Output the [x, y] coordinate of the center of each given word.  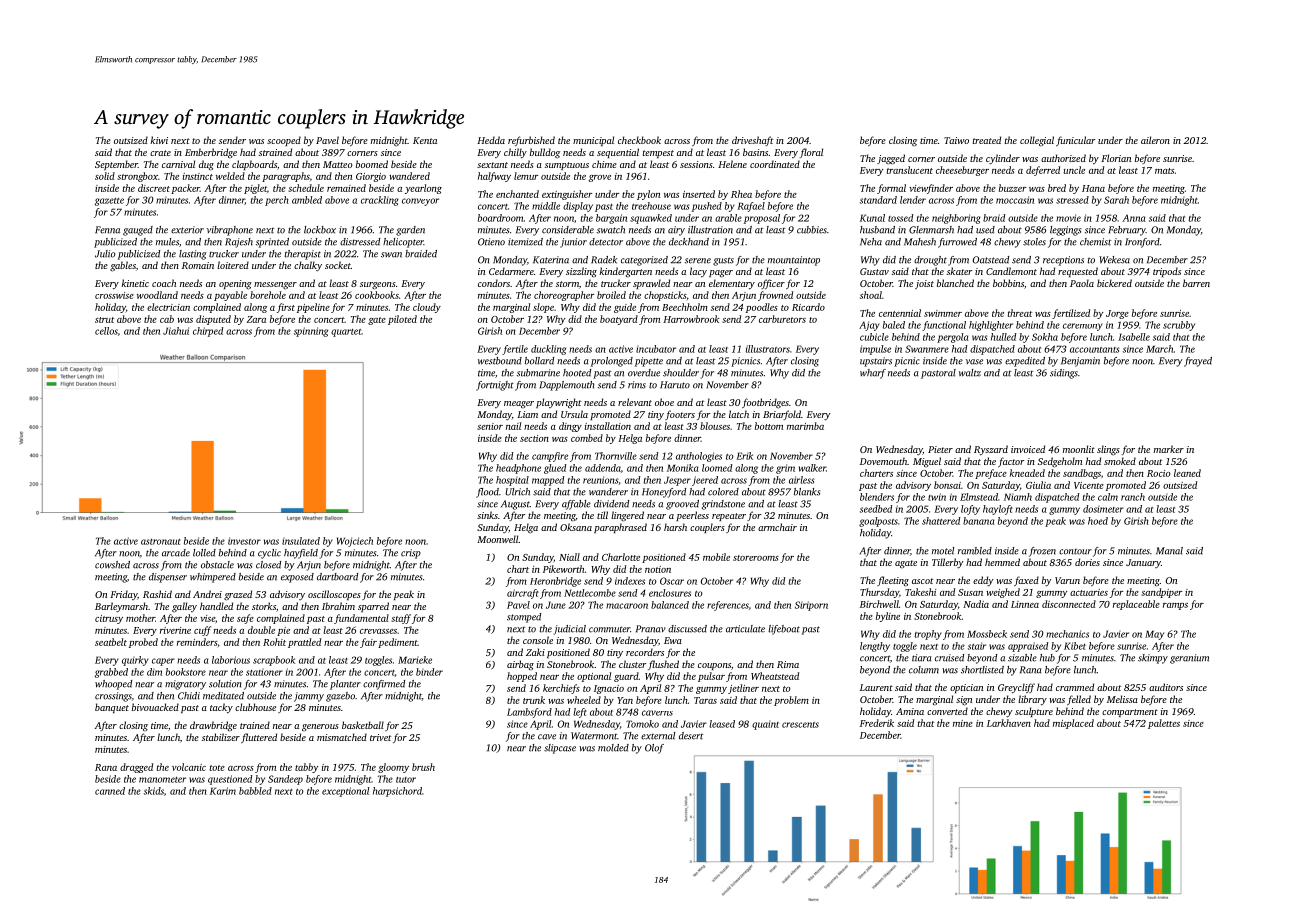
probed [143, 643]
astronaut [161, 542]
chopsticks [665, 296]
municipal [593, 141]
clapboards [254, 165]
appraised [1028, 647]
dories [1087, 562]
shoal [871, 295]
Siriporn [811, 606]
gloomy [393, 768]
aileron [1155, 140]
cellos [106, 331]
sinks [487, 515]
